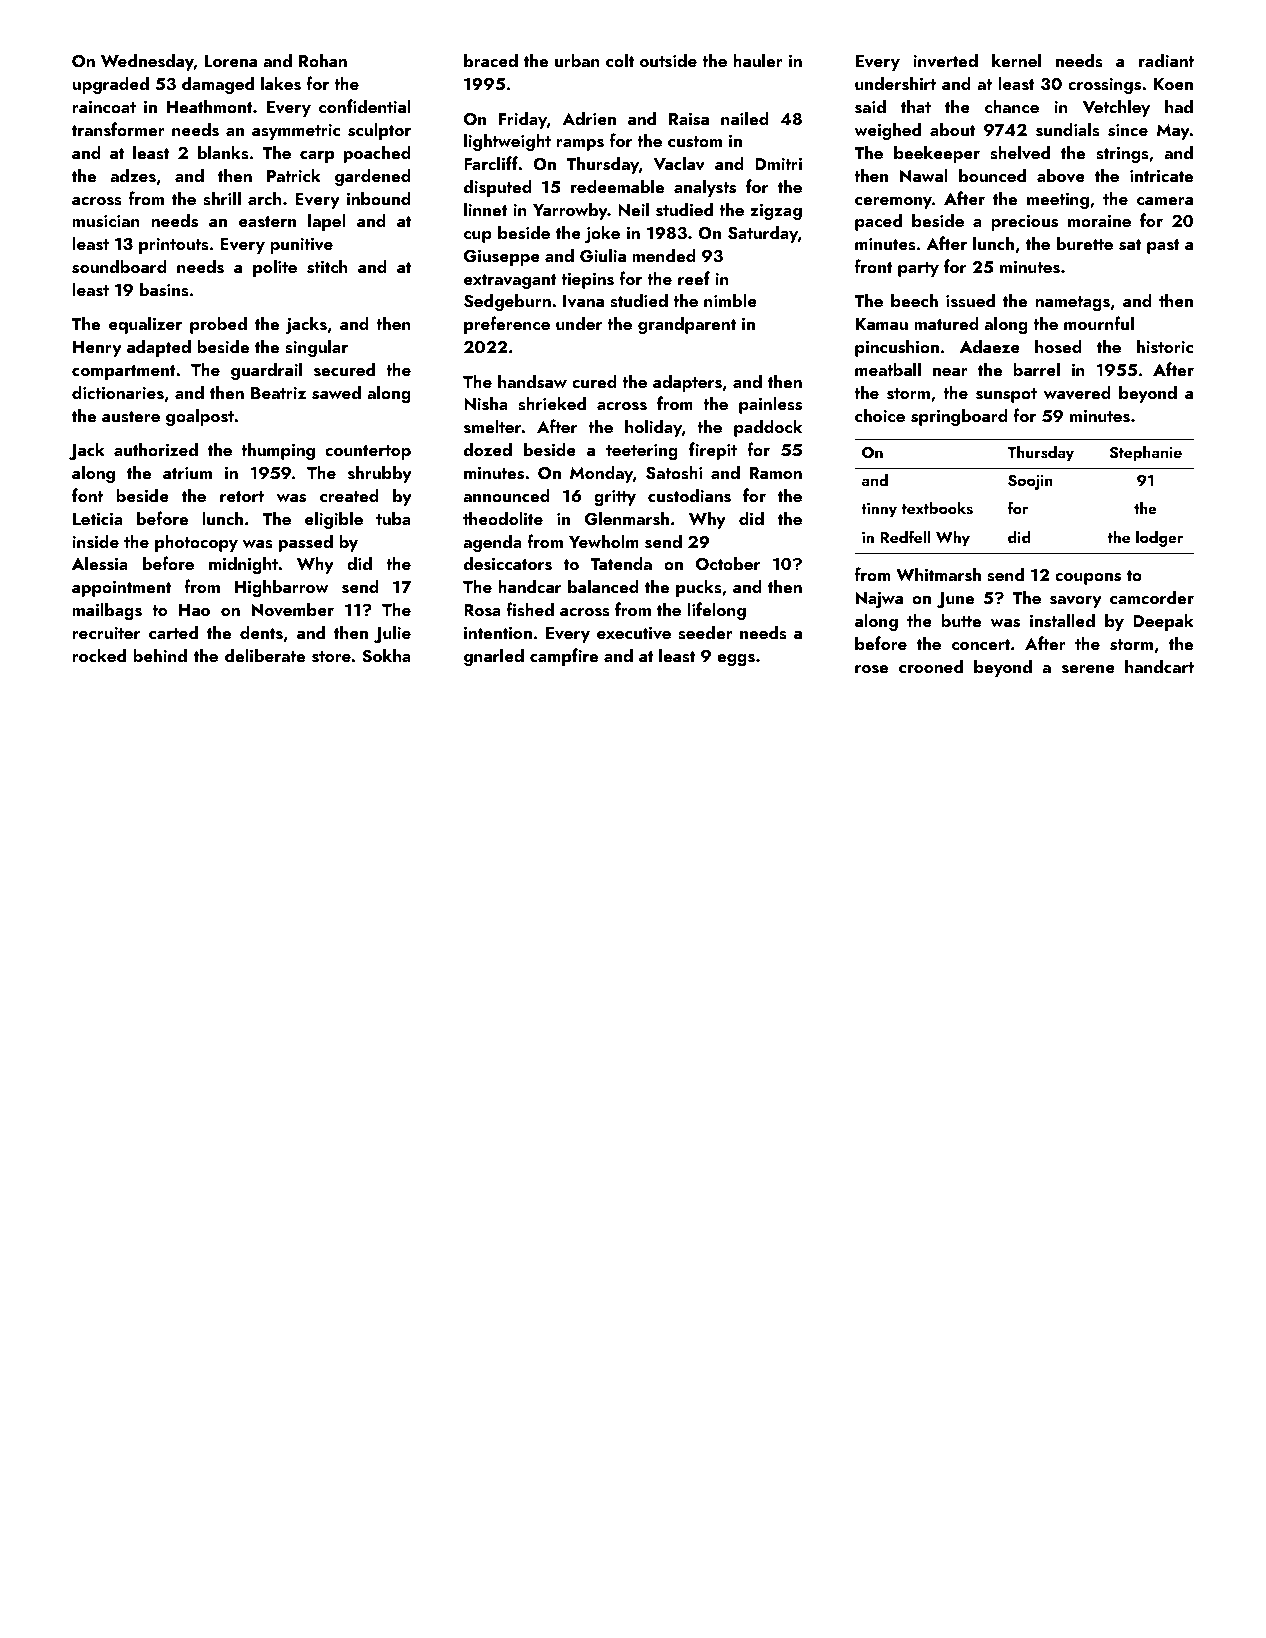 The width and height of the screenshot is (1266, 1638). I want to click on Highbarrow, so click(282, 588).
